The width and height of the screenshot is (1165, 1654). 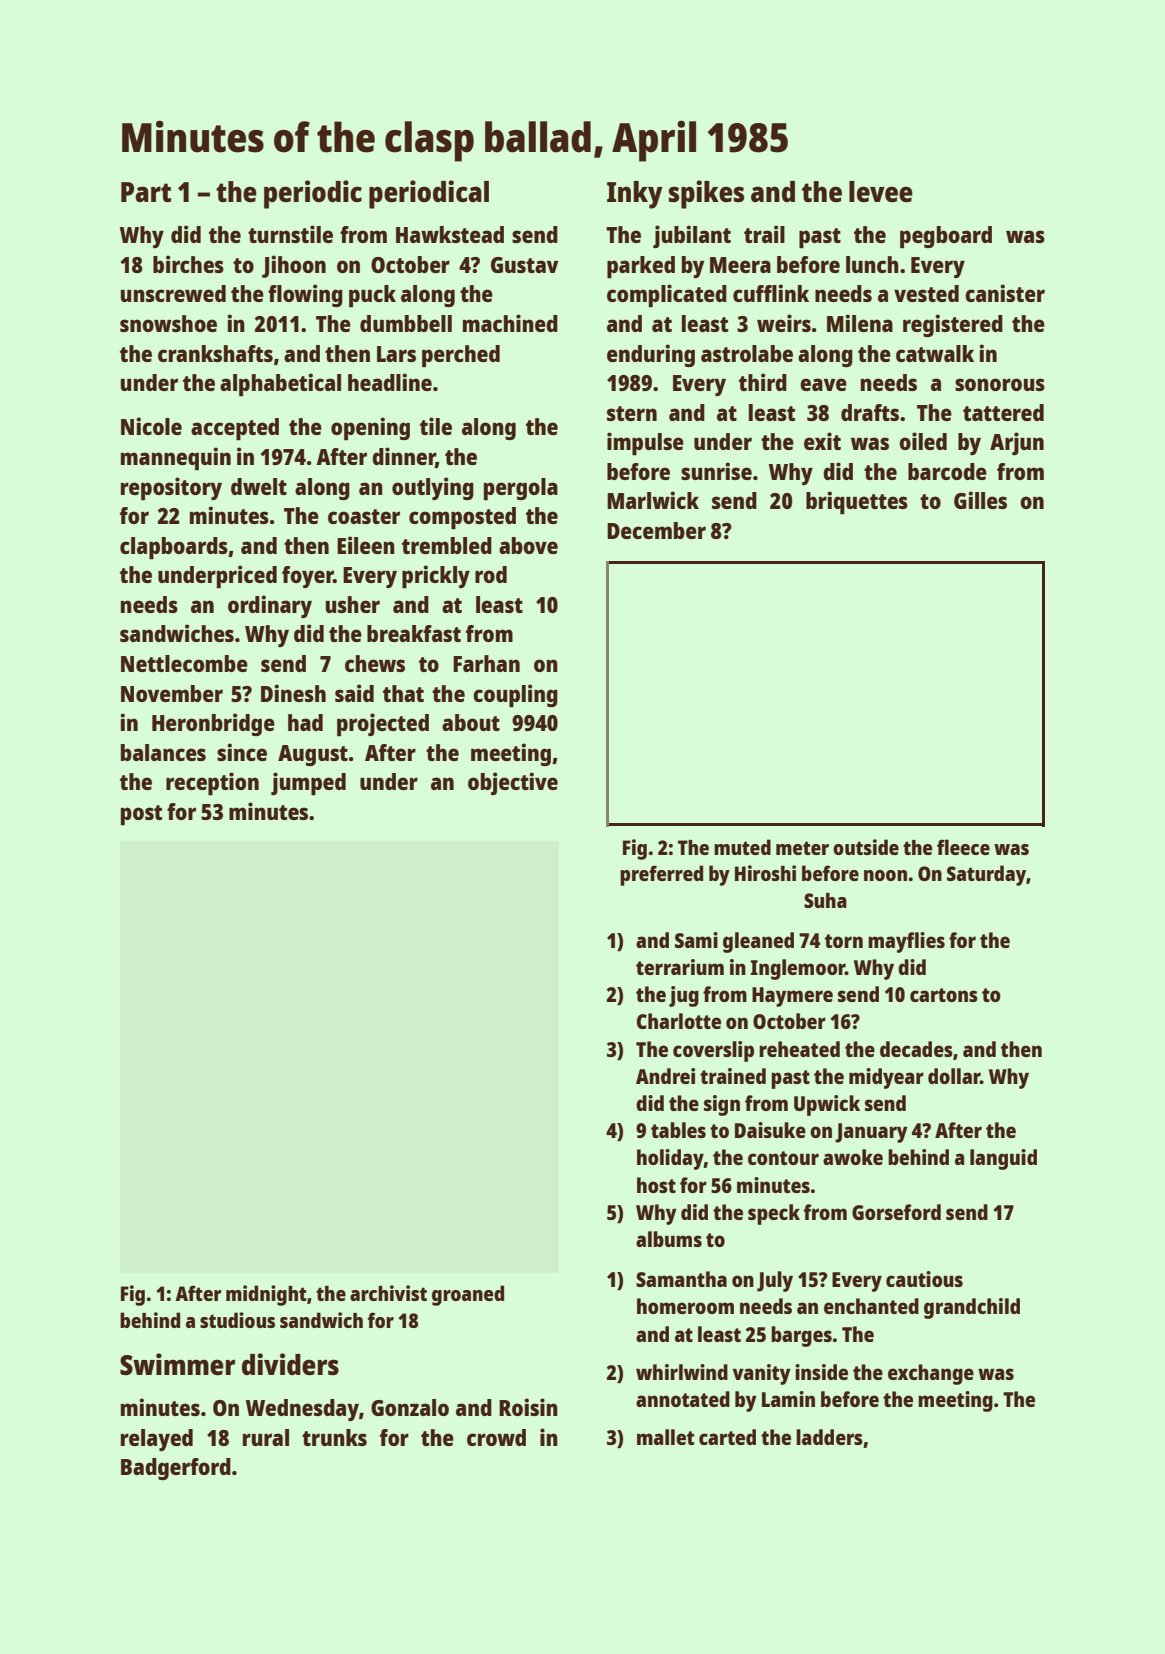 What do you see at coordinates (313, 755) in the screenshot?
I see `August` at bounding box center [313, 755].
